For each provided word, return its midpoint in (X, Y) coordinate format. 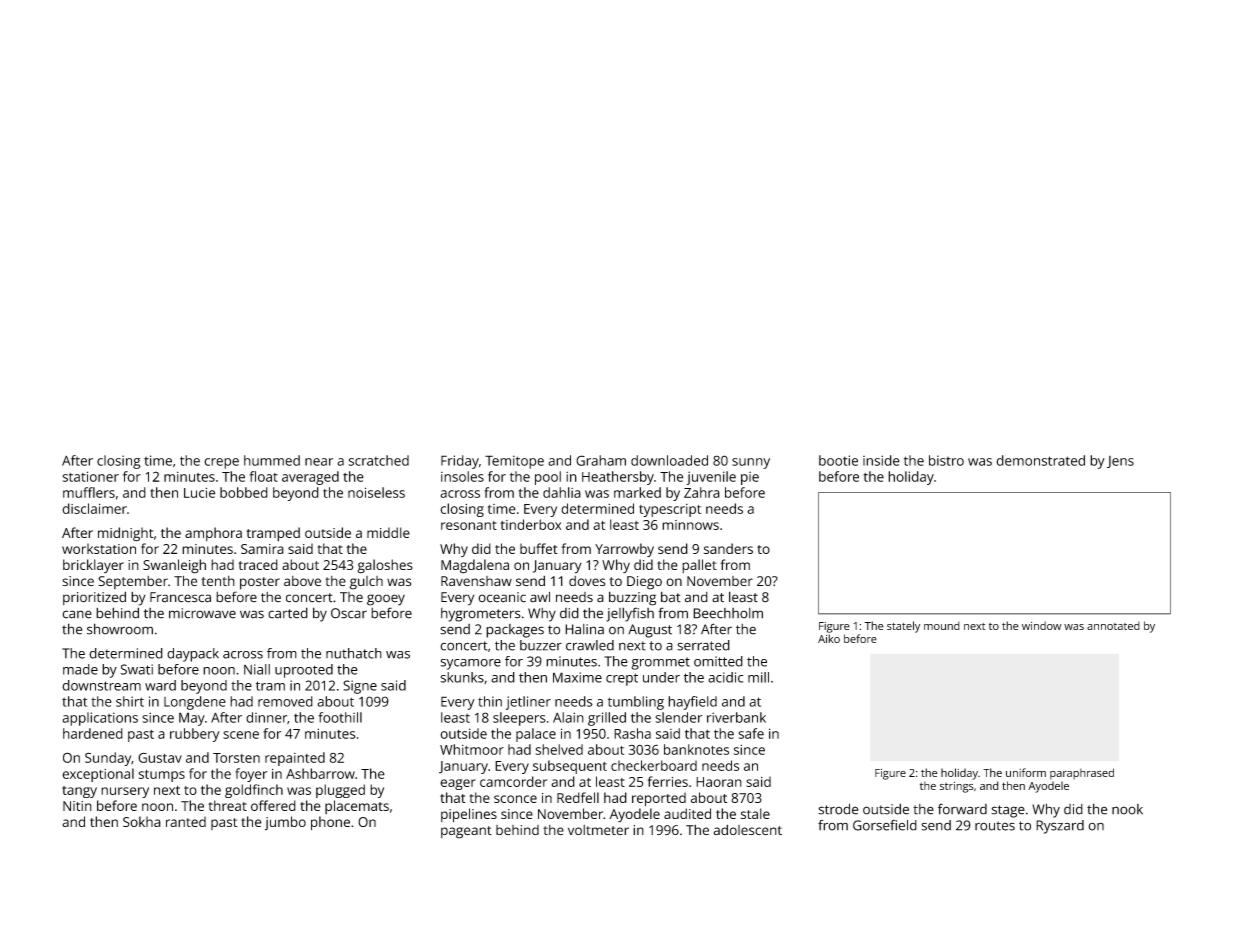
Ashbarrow (320, 773)
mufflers (89, 492)
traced (258, 564)
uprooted (304, 671)
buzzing (632, 598)
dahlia (562, 492)
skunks (462, 677)
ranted (186, 821)
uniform (1026, 772)
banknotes (696, 749)
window (1042, 625)
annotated (1113, 625)
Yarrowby (624, 550)
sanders (728, 548)
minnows (690, 525)
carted (288, 613)
